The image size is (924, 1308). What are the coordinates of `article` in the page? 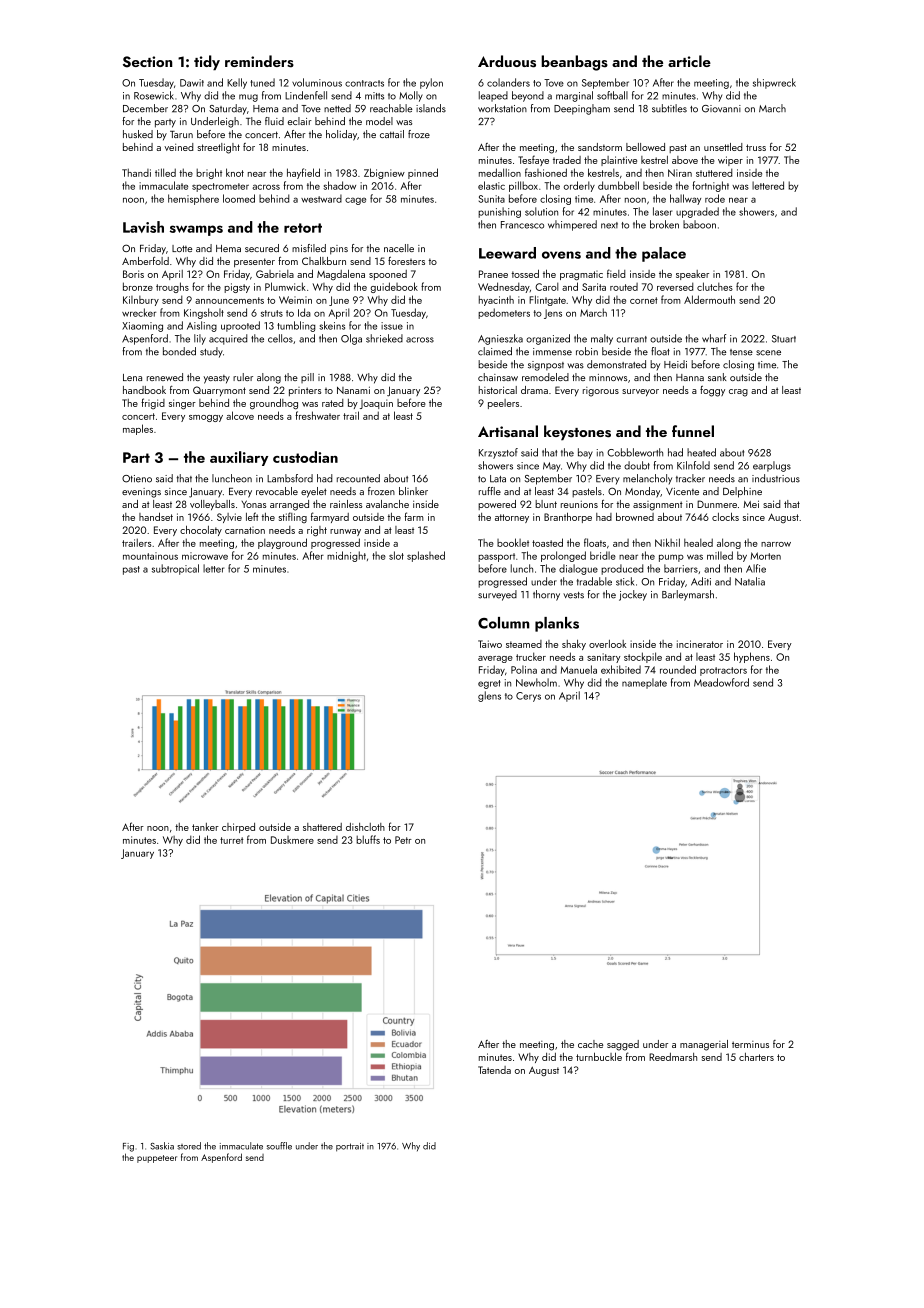 It's located at (689, 61).
